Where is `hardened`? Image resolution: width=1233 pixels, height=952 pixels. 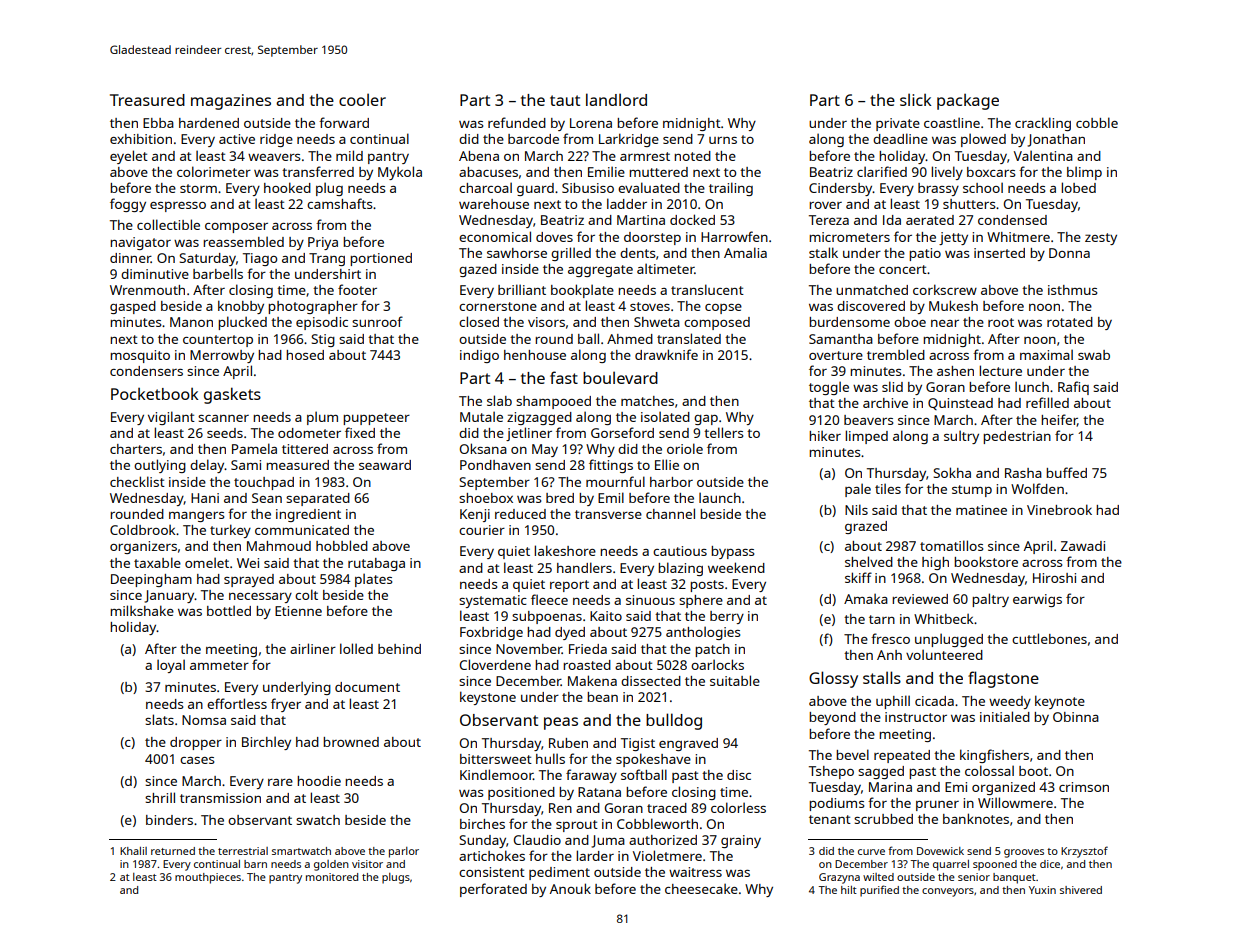 hardened is located at coordinates (209, 123).
